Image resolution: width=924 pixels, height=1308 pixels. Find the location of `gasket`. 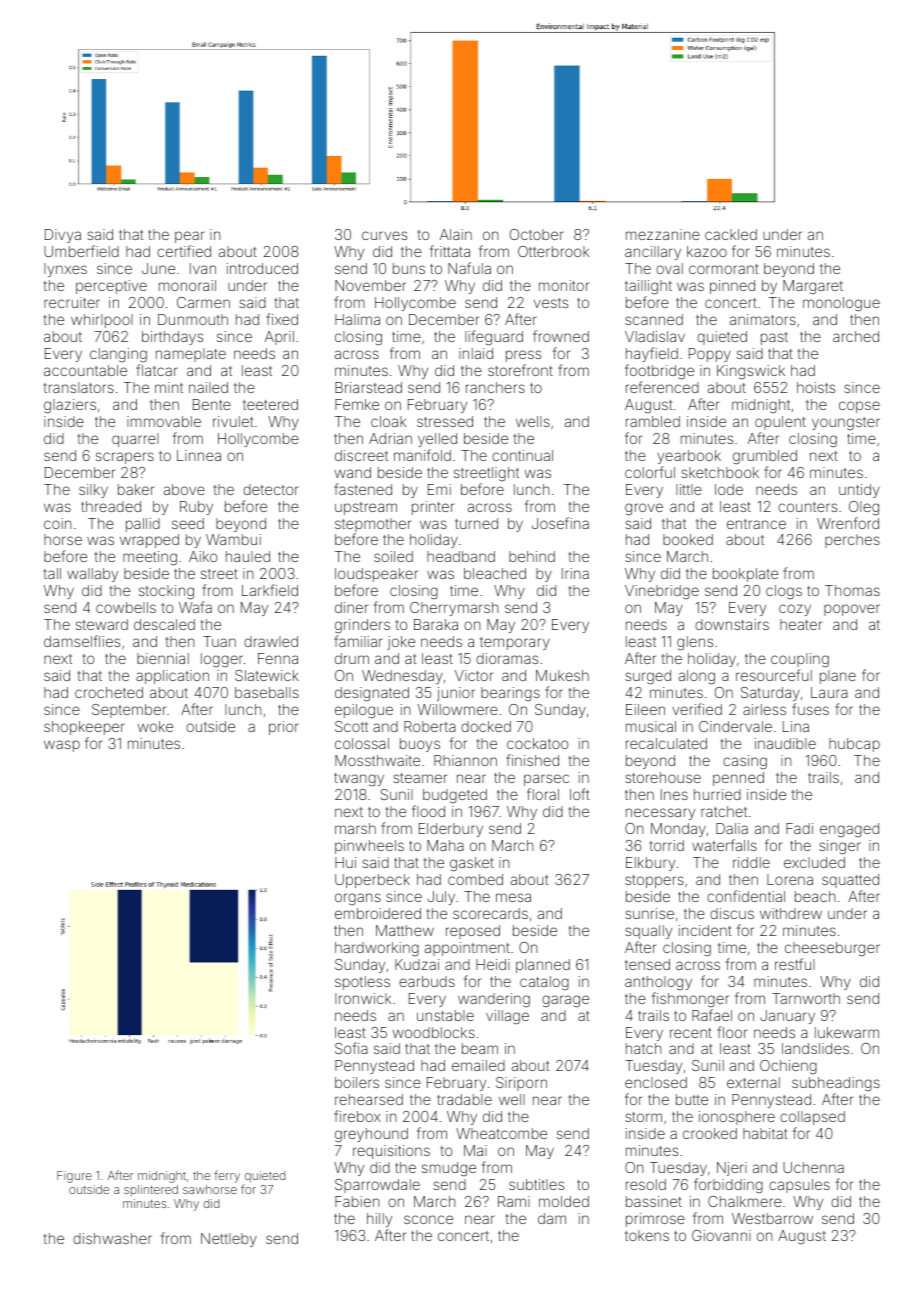

gasket is located at coordinates (472, 864).
